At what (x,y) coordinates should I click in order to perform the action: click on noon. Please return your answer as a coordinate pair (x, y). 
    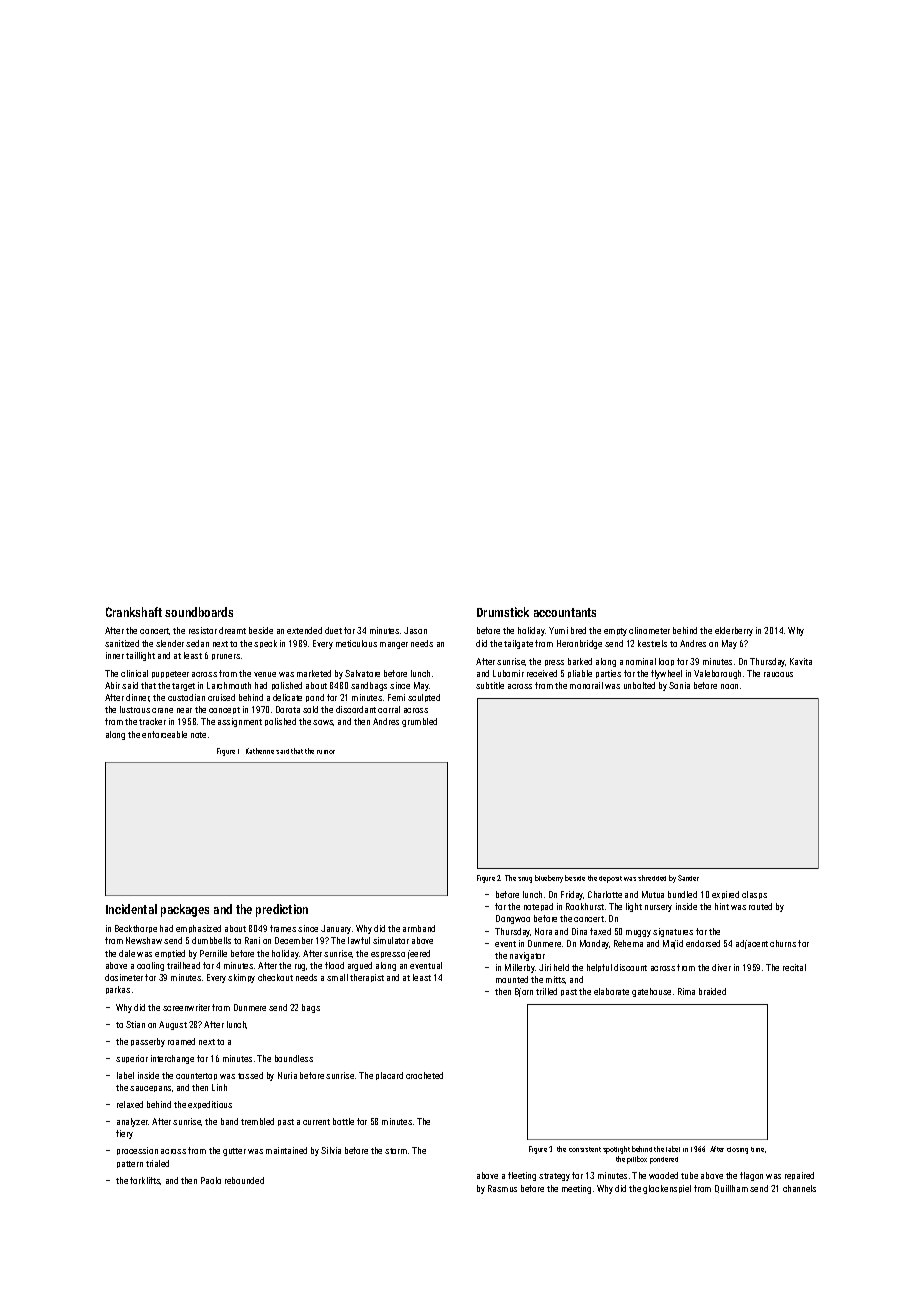
    Looking at the image, I should click on (729, 686).
